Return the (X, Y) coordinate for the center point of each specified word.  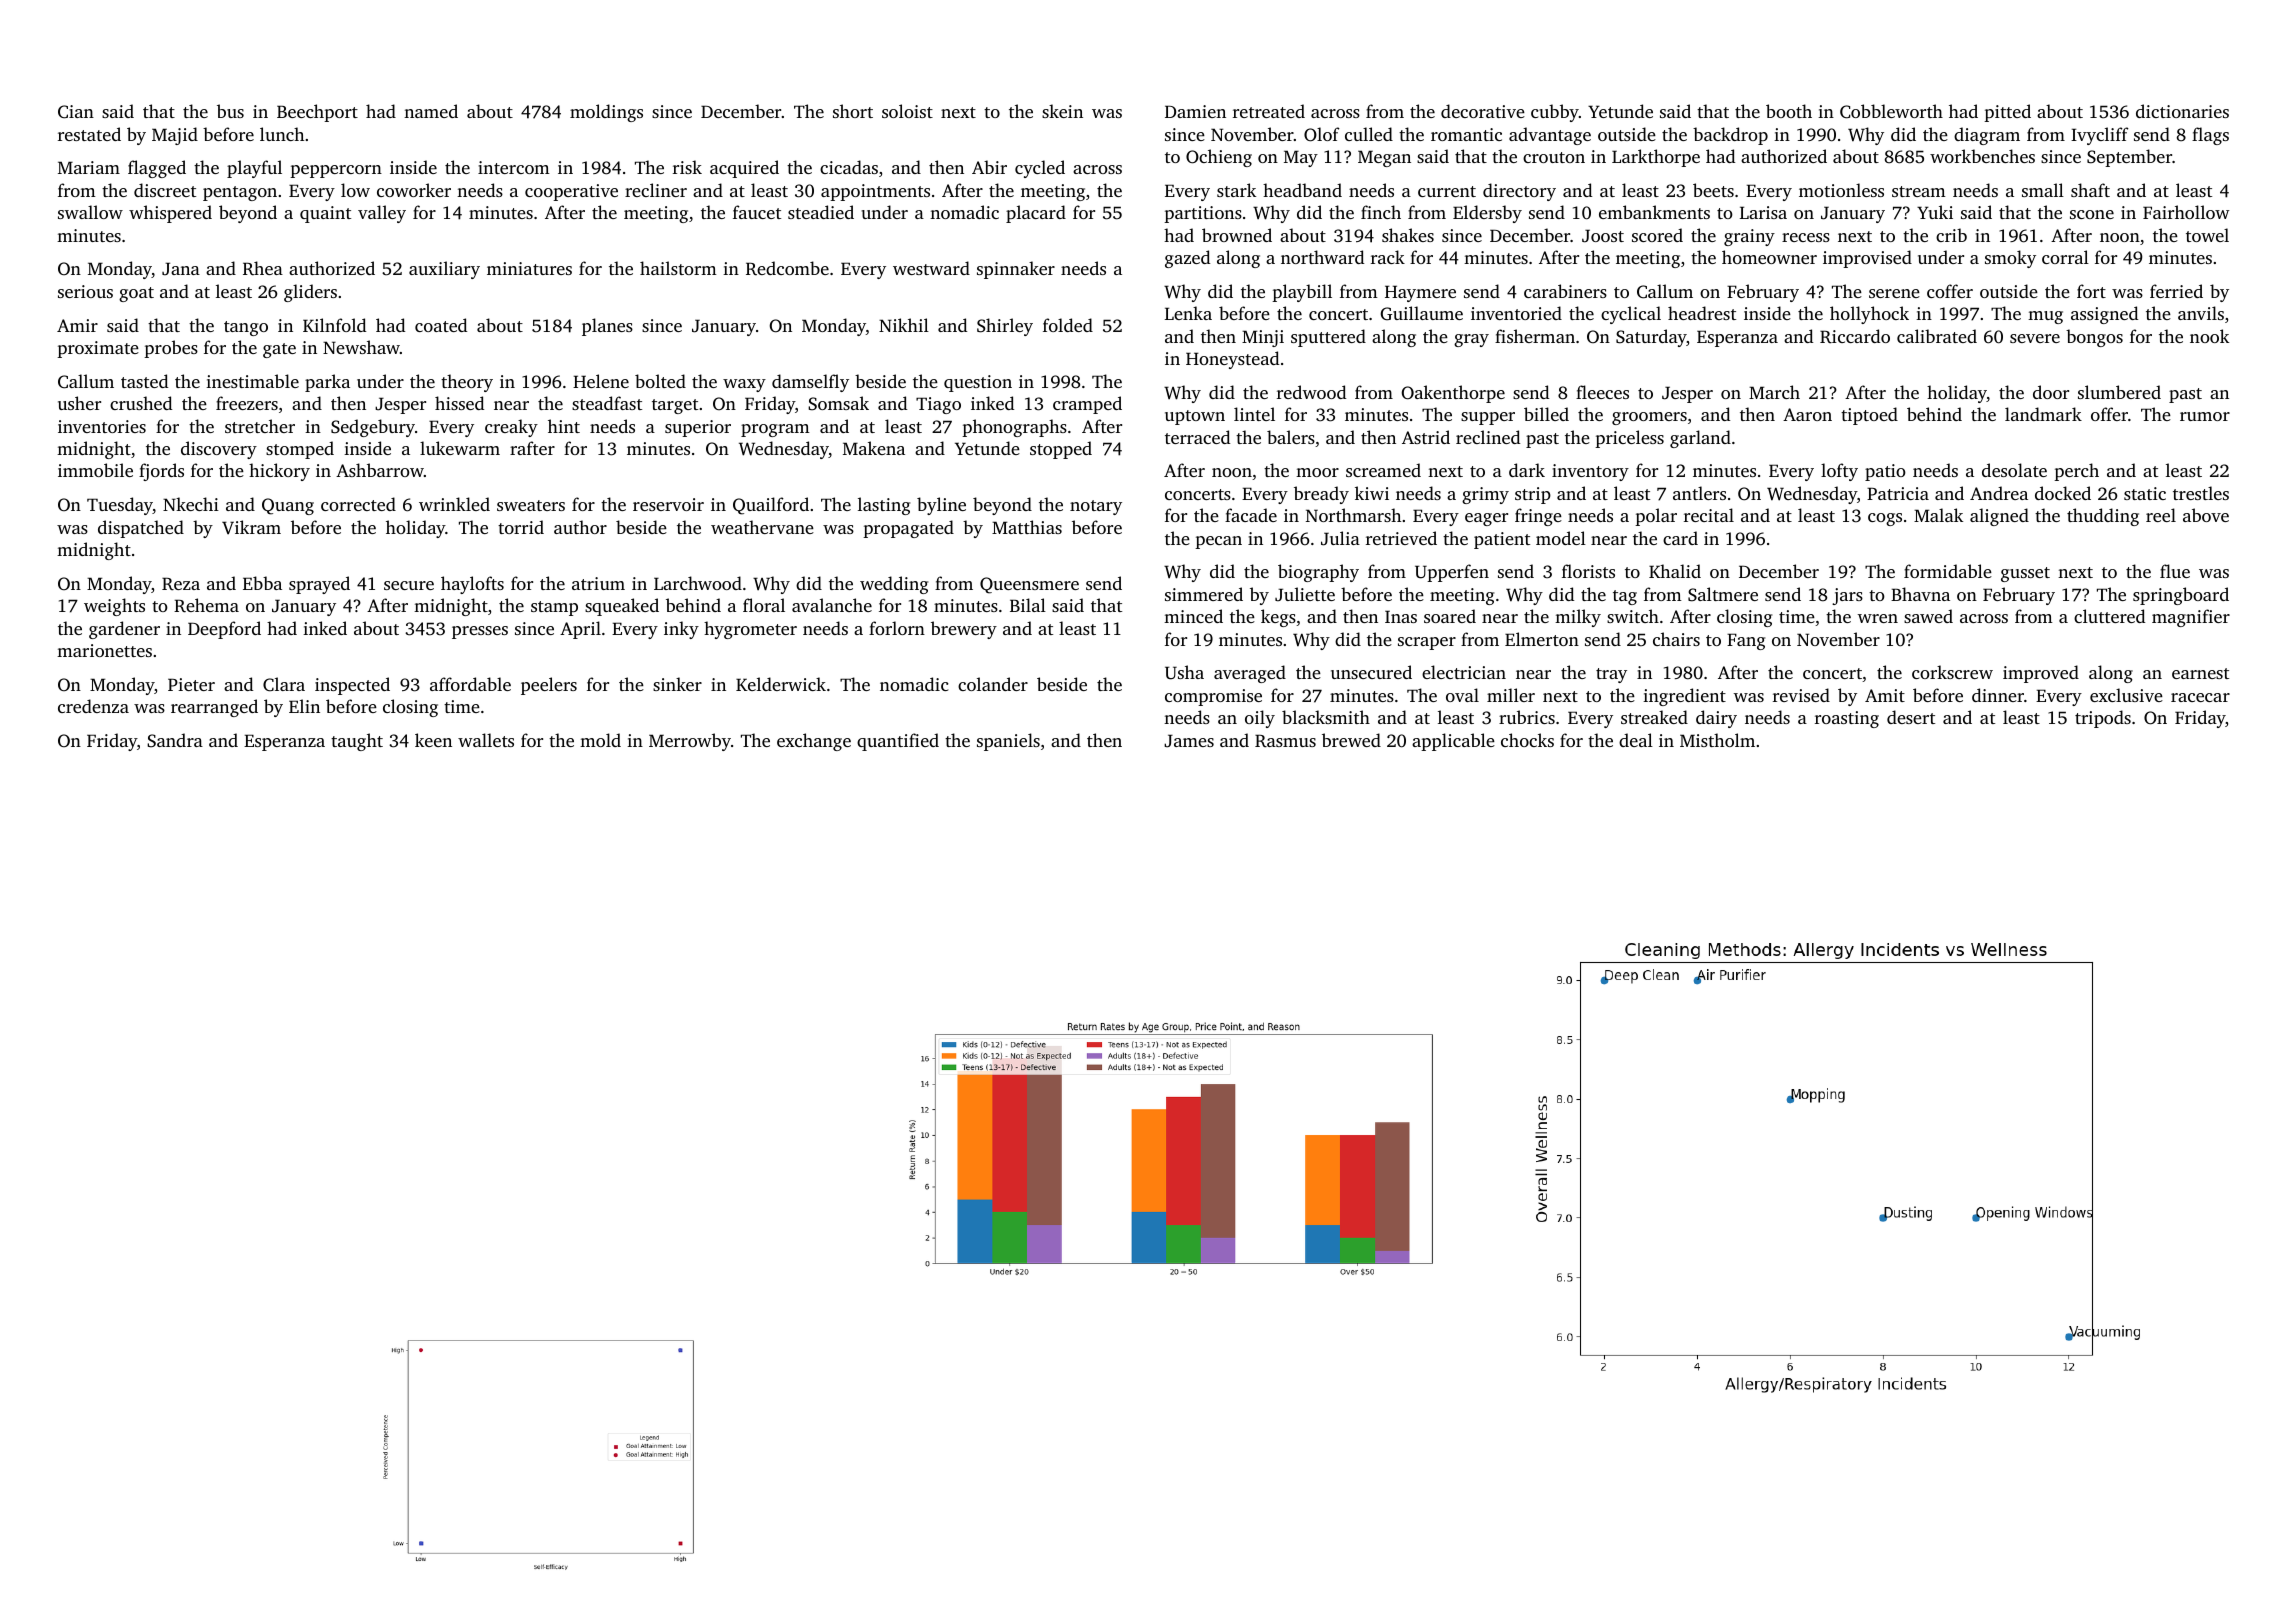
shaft (2090, 190)
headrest (1702, 313)
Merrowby (690, 742)
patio (1885, 472)
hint (564, 426)
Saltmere (1723, 594)
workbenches (1982, 156)
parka (327, 383)
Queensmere (1029, 585)
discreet (165, 190)
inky (681, 630)
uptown (1195, 417)
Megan (1384, 158)
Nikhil (904, 325)
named (431, 111)
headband (1302, 190)
